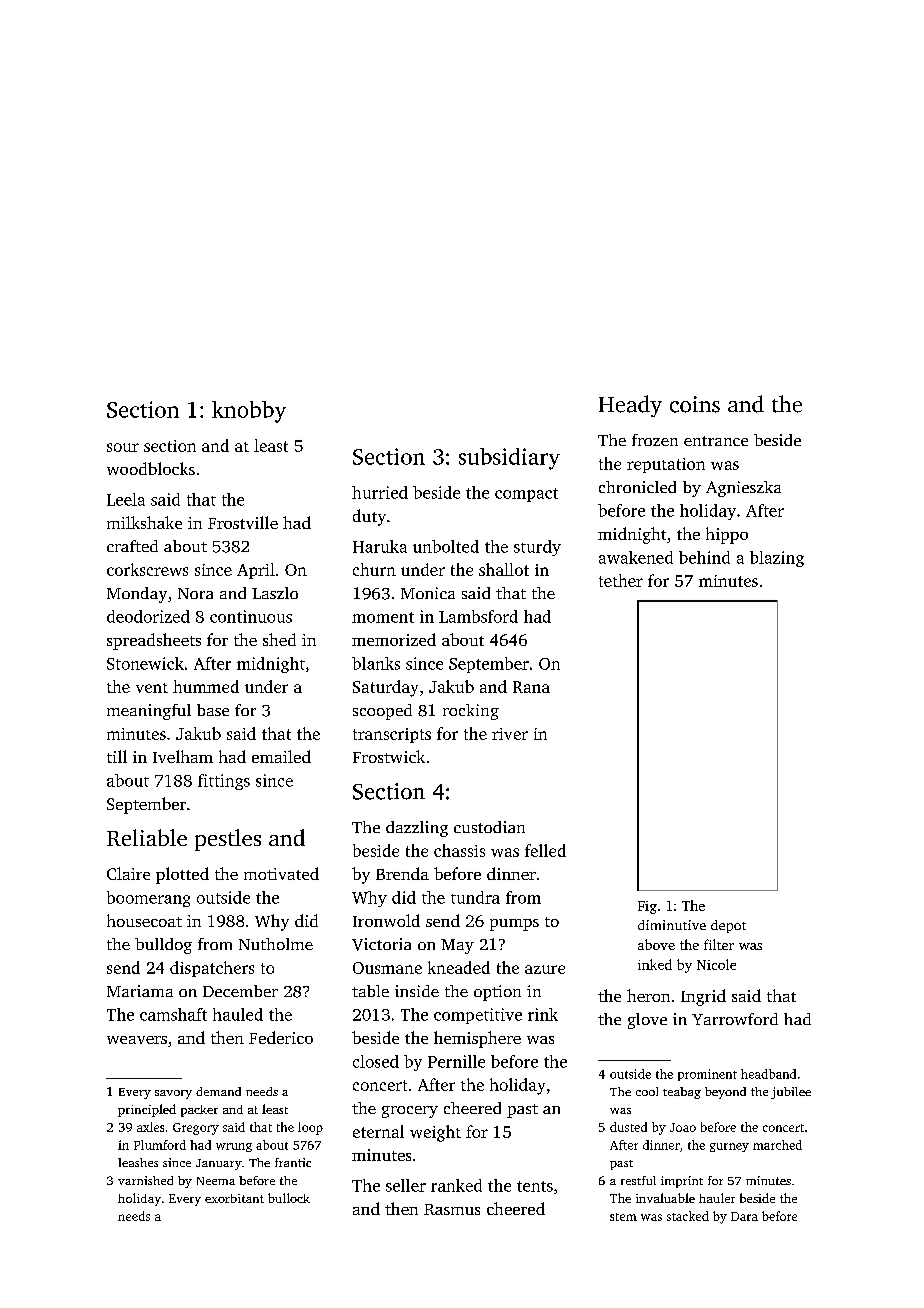 The height and width of the image is (1308, 924). Describe the element at coordinates (380, 492) in the image. I see `hurried` at that location.
